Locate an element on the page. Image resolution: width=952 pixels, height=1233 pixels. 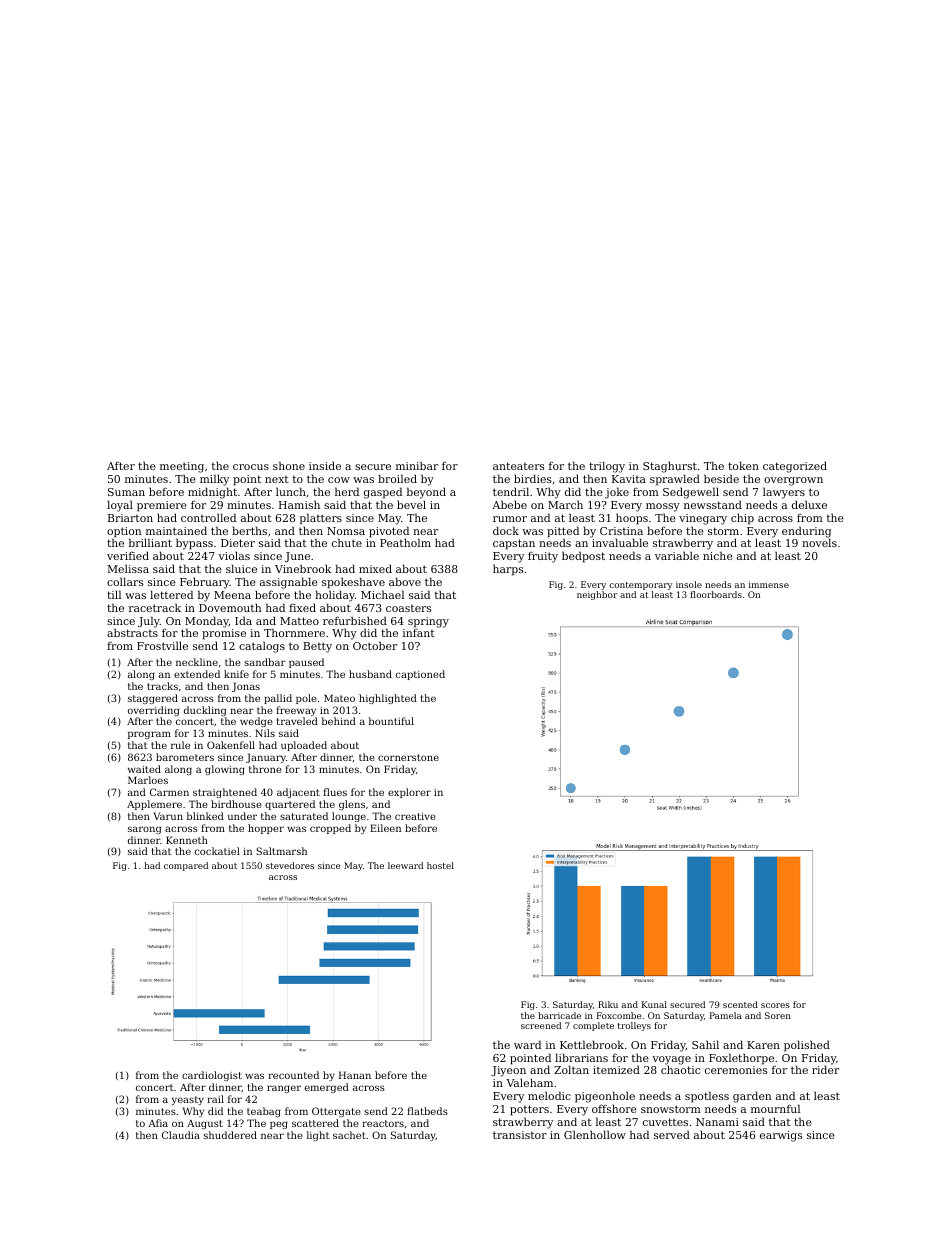
neighbor is located at coordinates (597, 595).
